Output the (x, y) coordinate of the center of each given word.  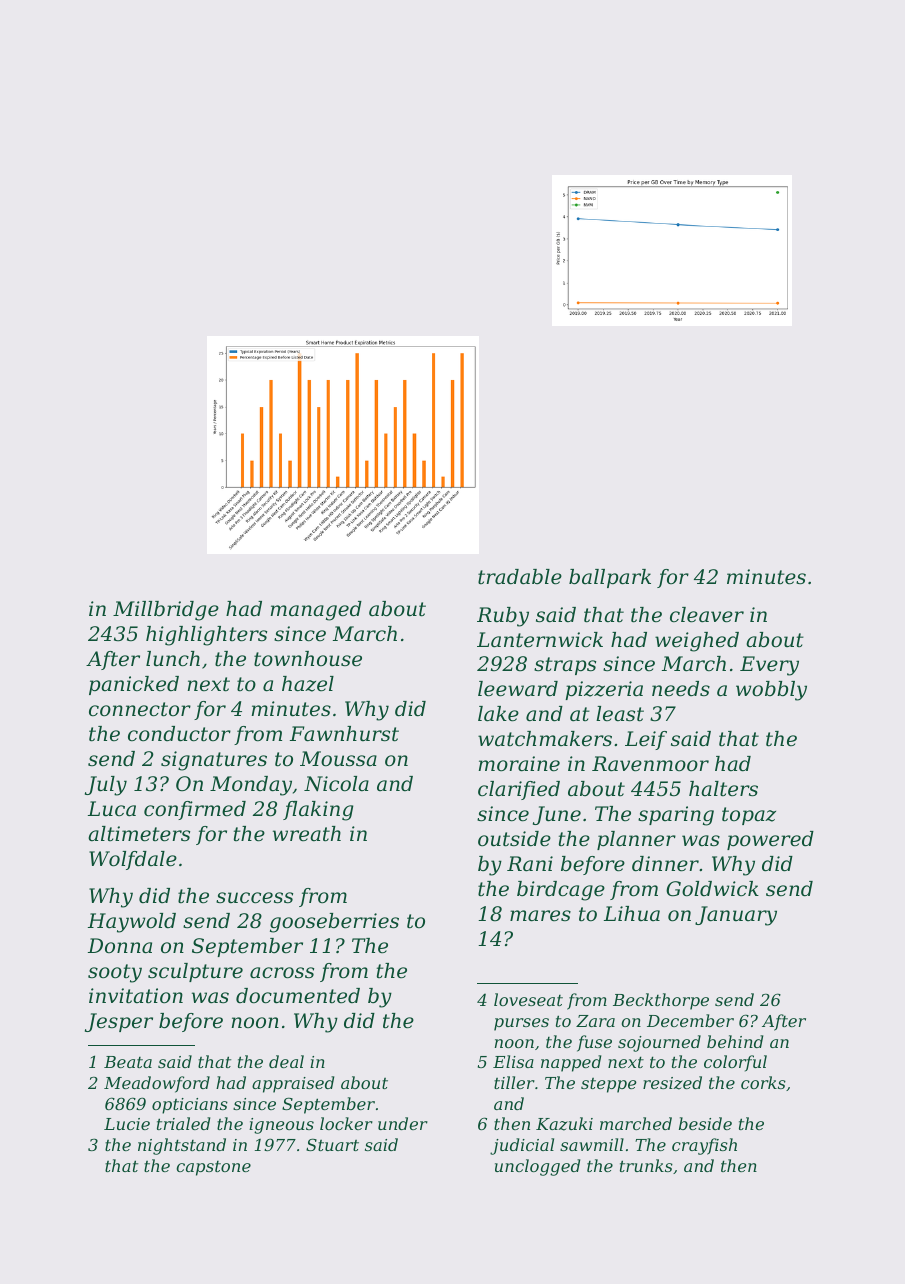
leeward (518, 689)
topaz (749, 816)
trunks (646, 1165)
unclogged (537, 1167)
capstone (213, 1168)
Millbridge (166, 611)
